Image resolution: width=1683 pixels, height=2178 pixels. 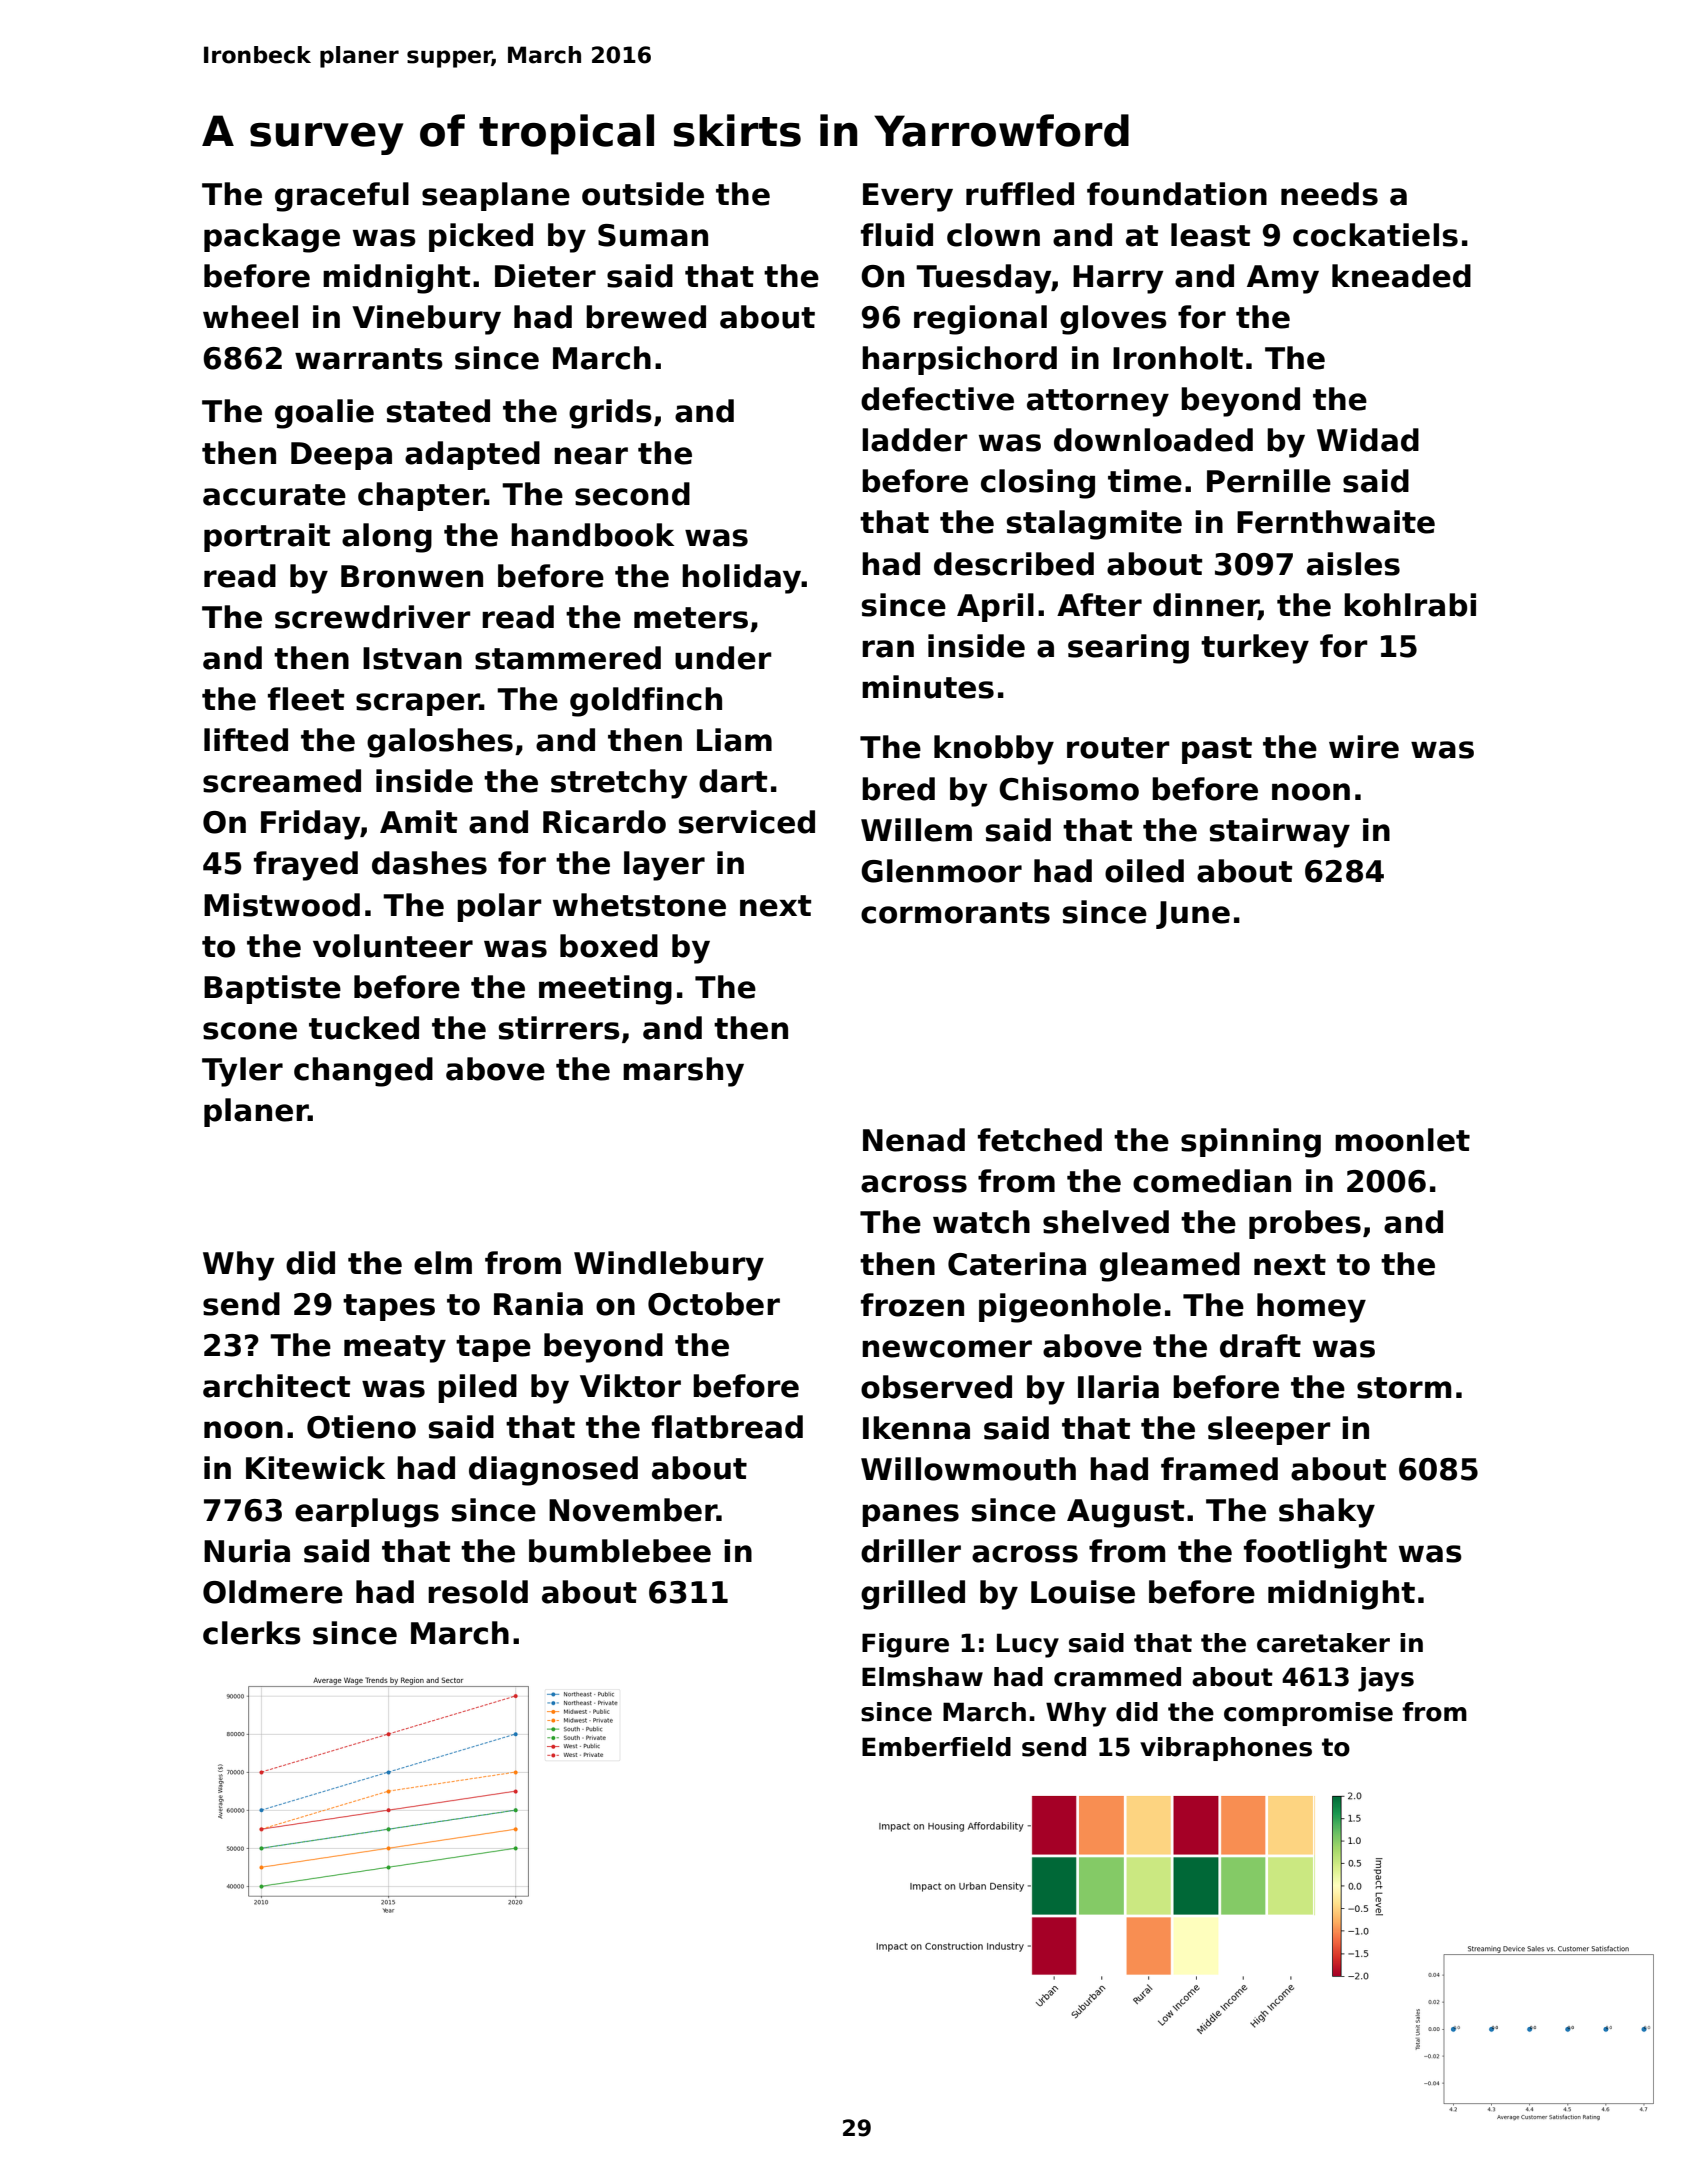 What do you see at coordinates (1020, 194) in the document?
I see `ruffled` at bounding box center [1020, 194].
